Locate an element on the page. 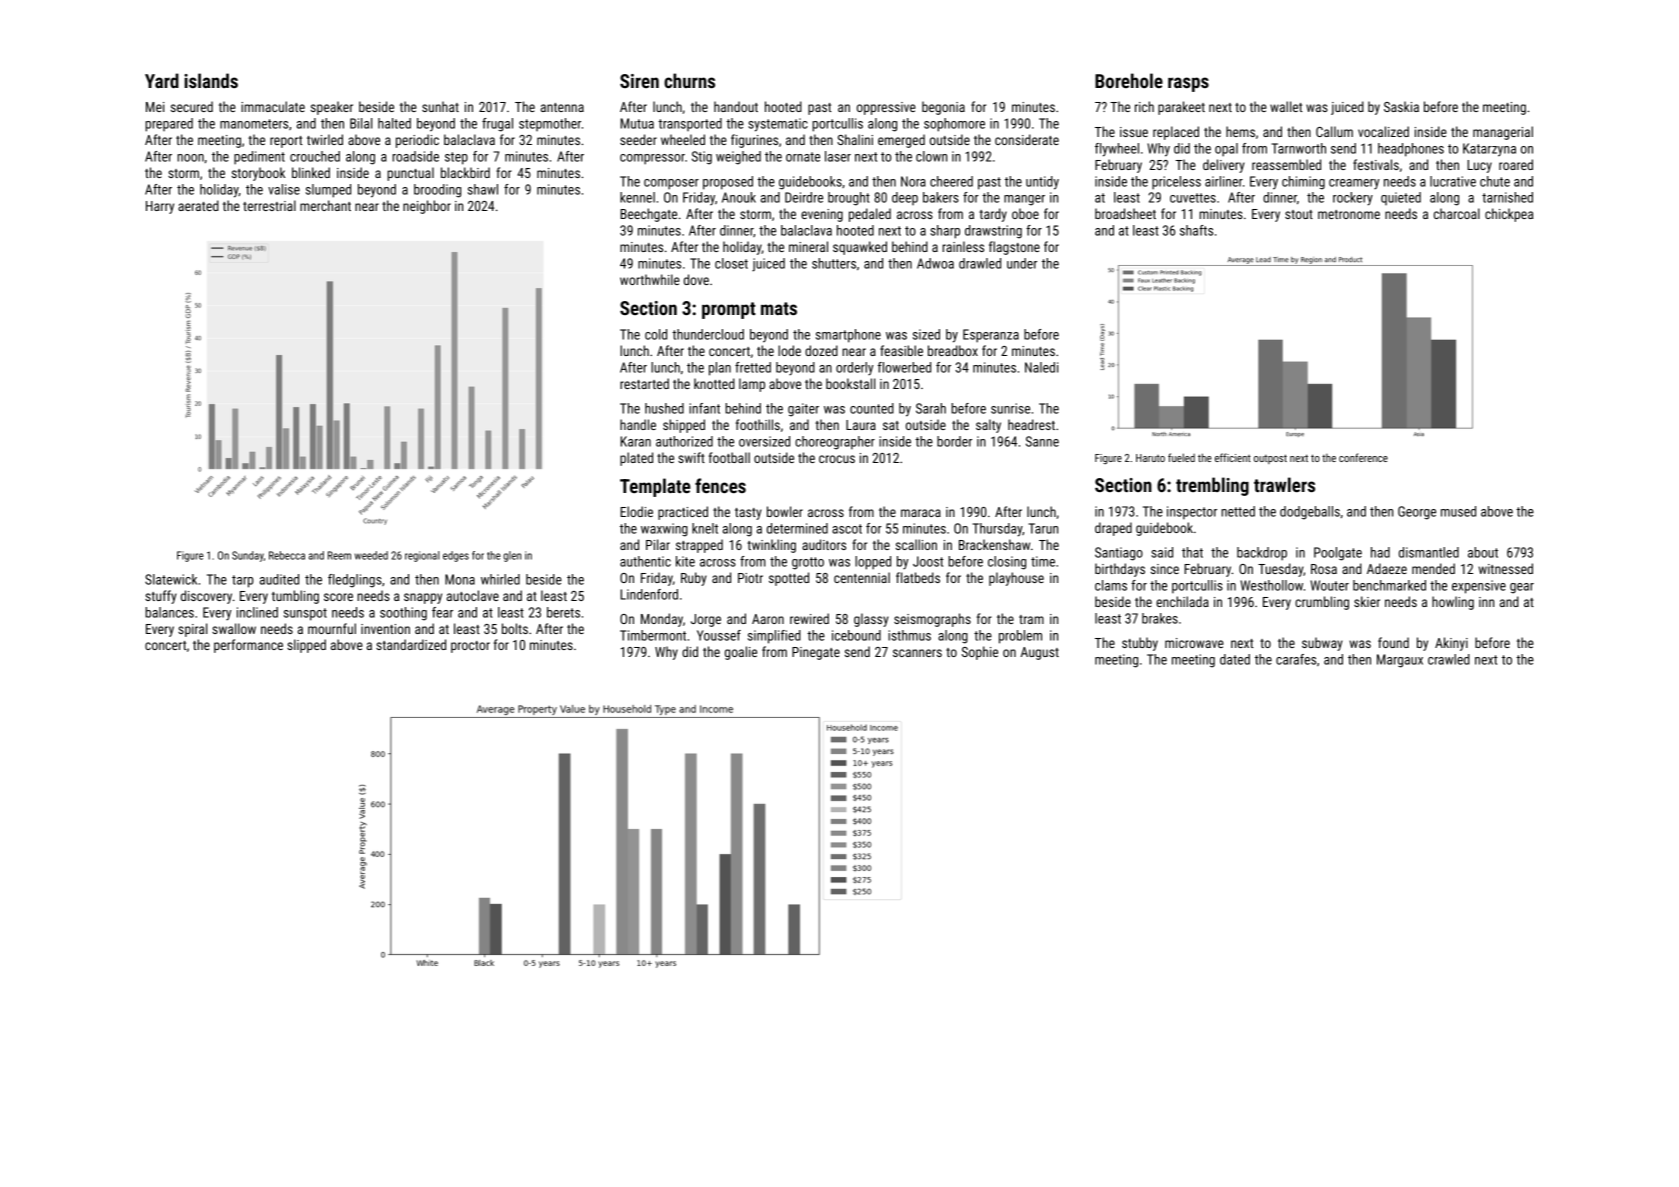  flagstone is located at coordinates (1014, 248).
